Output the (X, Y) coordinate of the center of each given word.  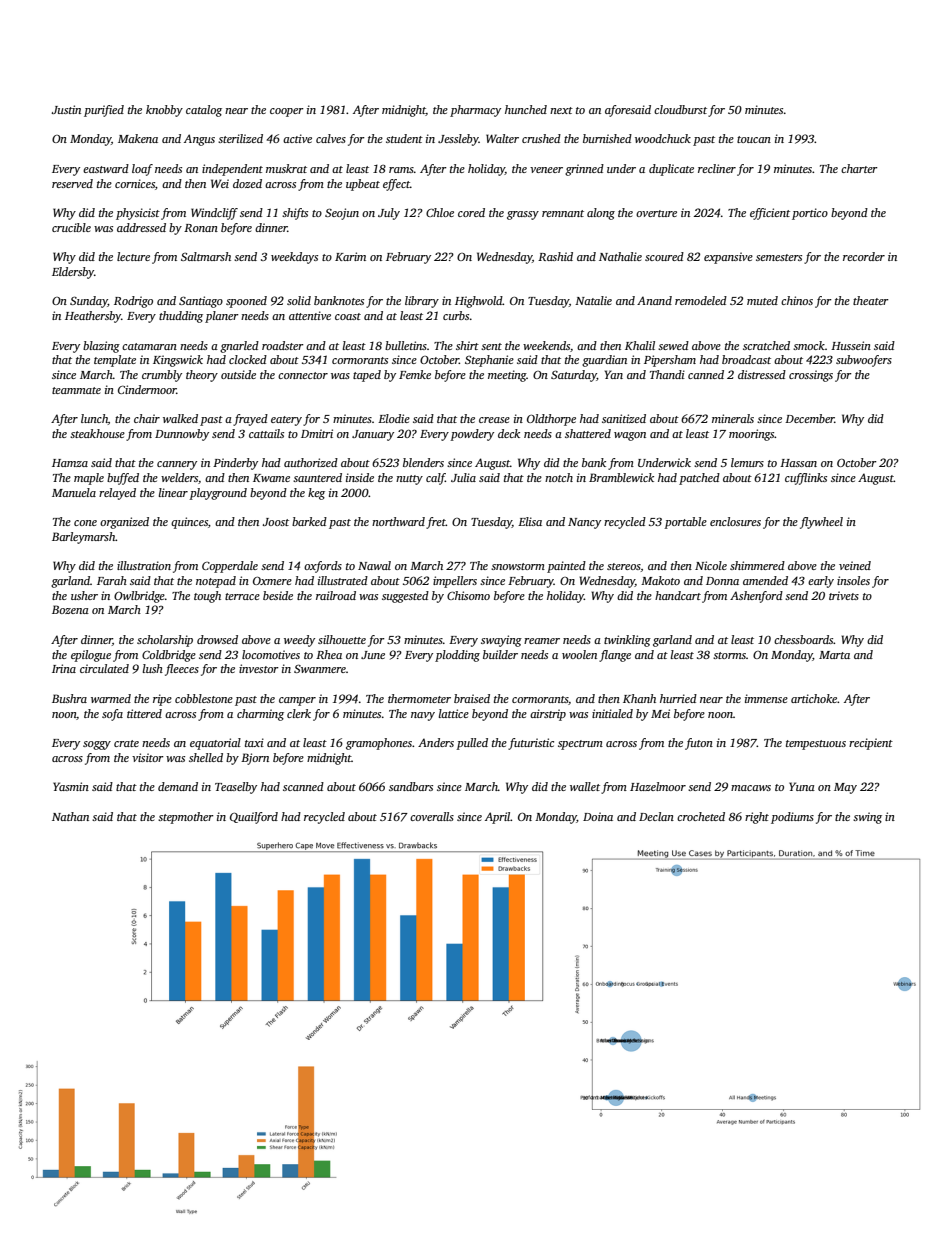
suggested (405, 597)
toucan (754, 139)
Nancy (584, 523)
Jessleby (458, 140)
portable (685, 523)
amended (765, 580)
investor (259, 668)
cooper (287, 112)
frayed (250, 420)
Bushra (69, 698)
